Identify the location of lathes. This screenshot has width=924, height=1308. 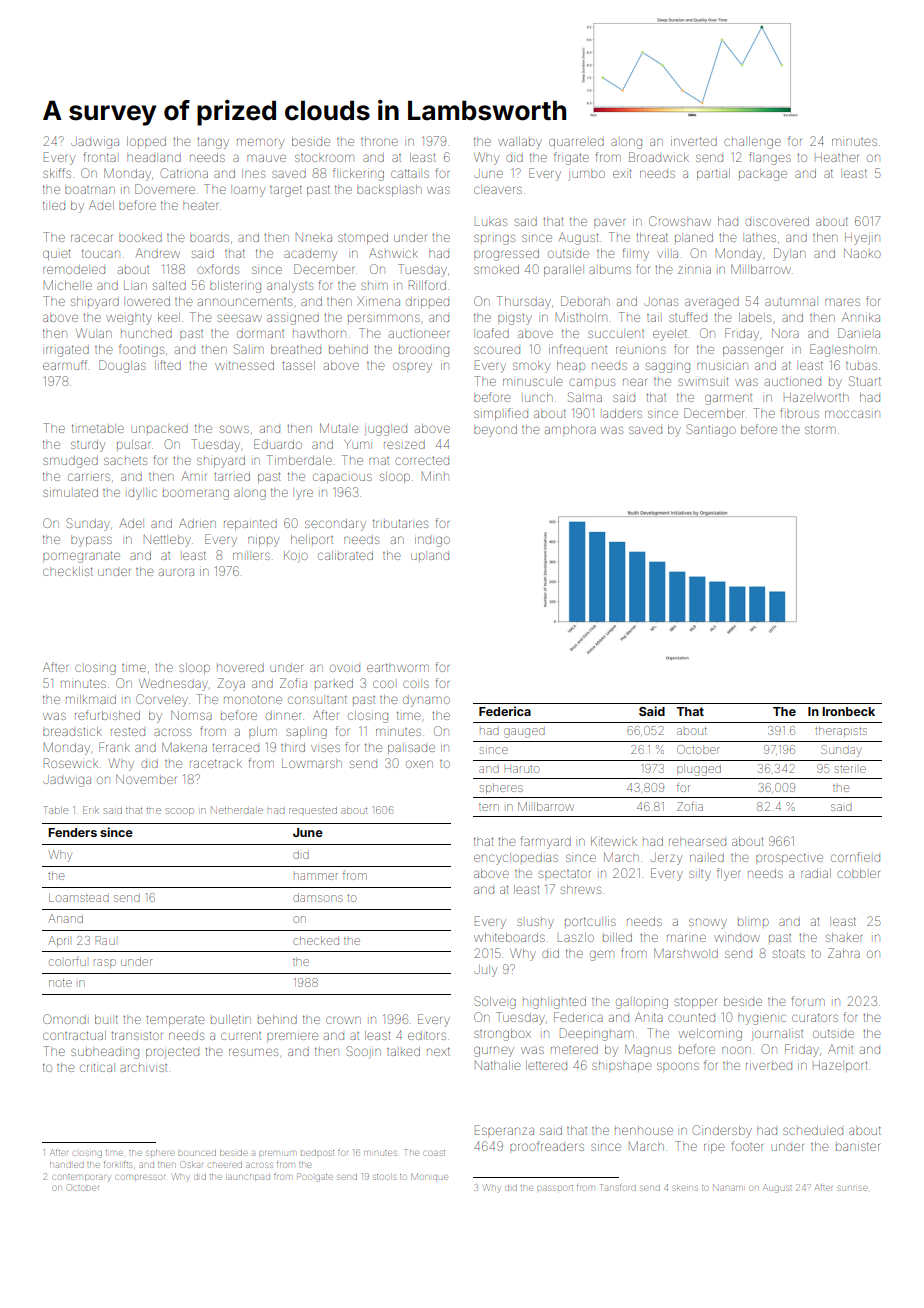
(761, 238).
